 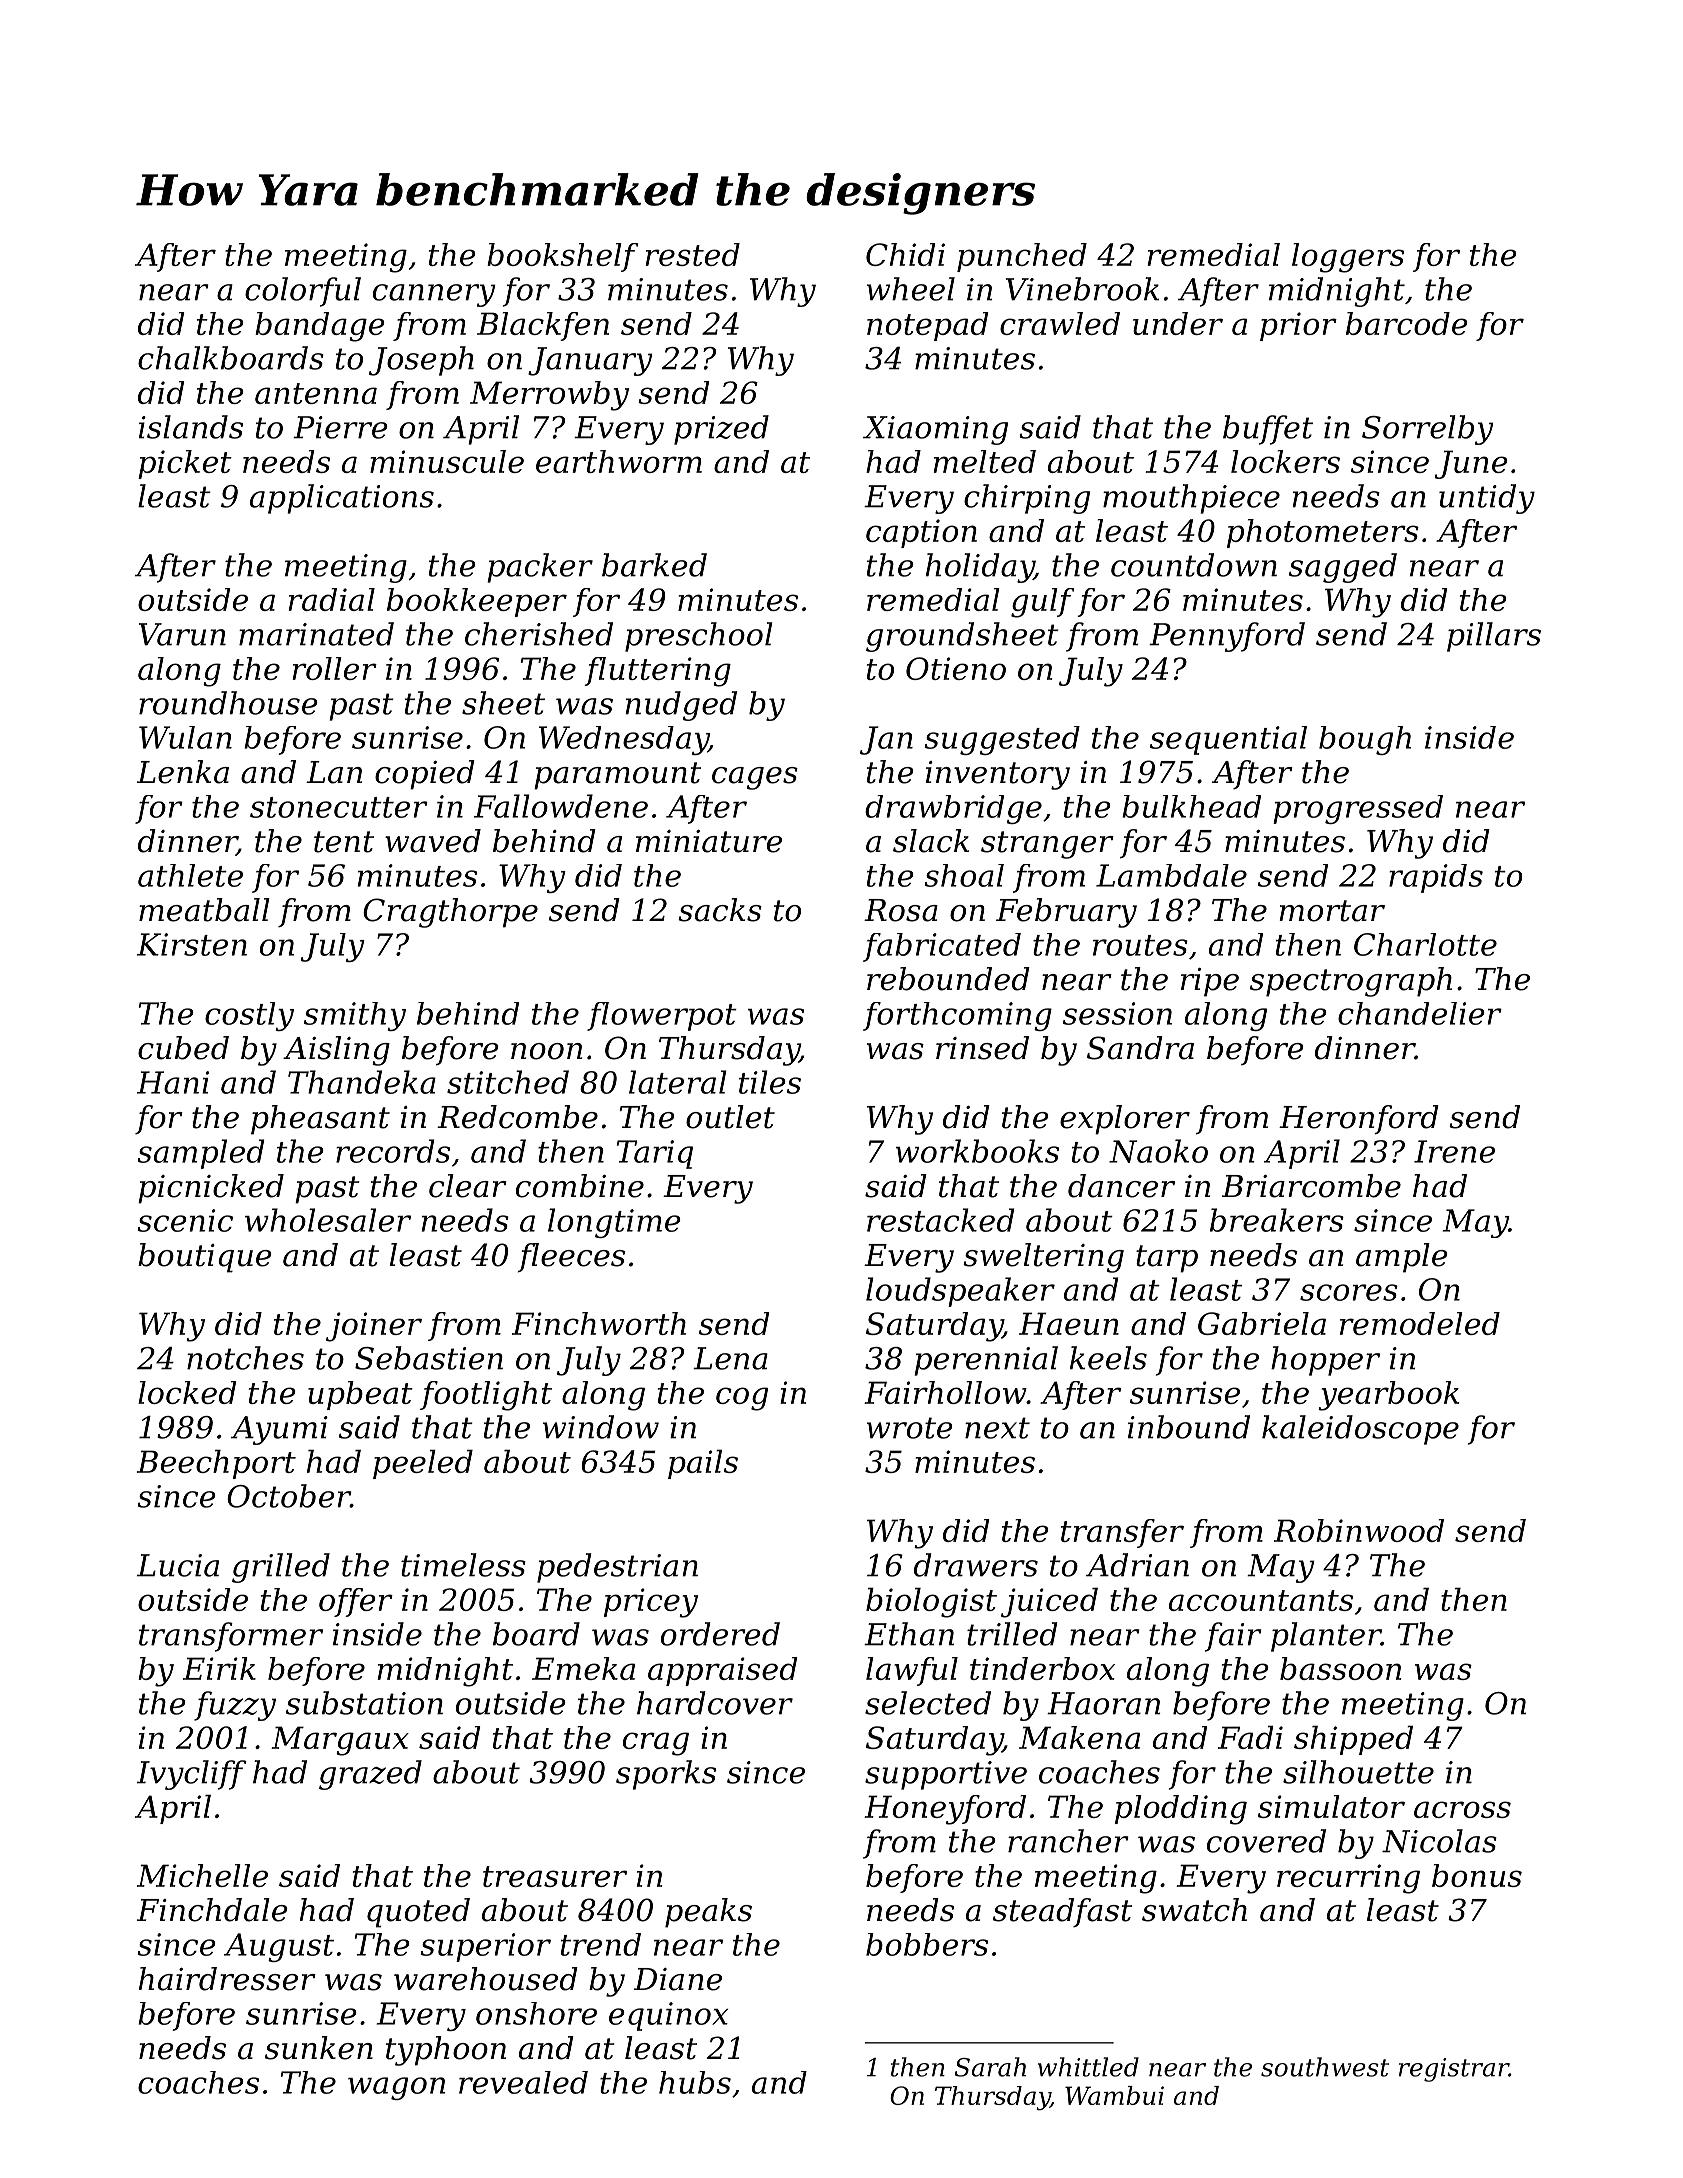 I want to click on Chidi, so click(x=905, y=254).
